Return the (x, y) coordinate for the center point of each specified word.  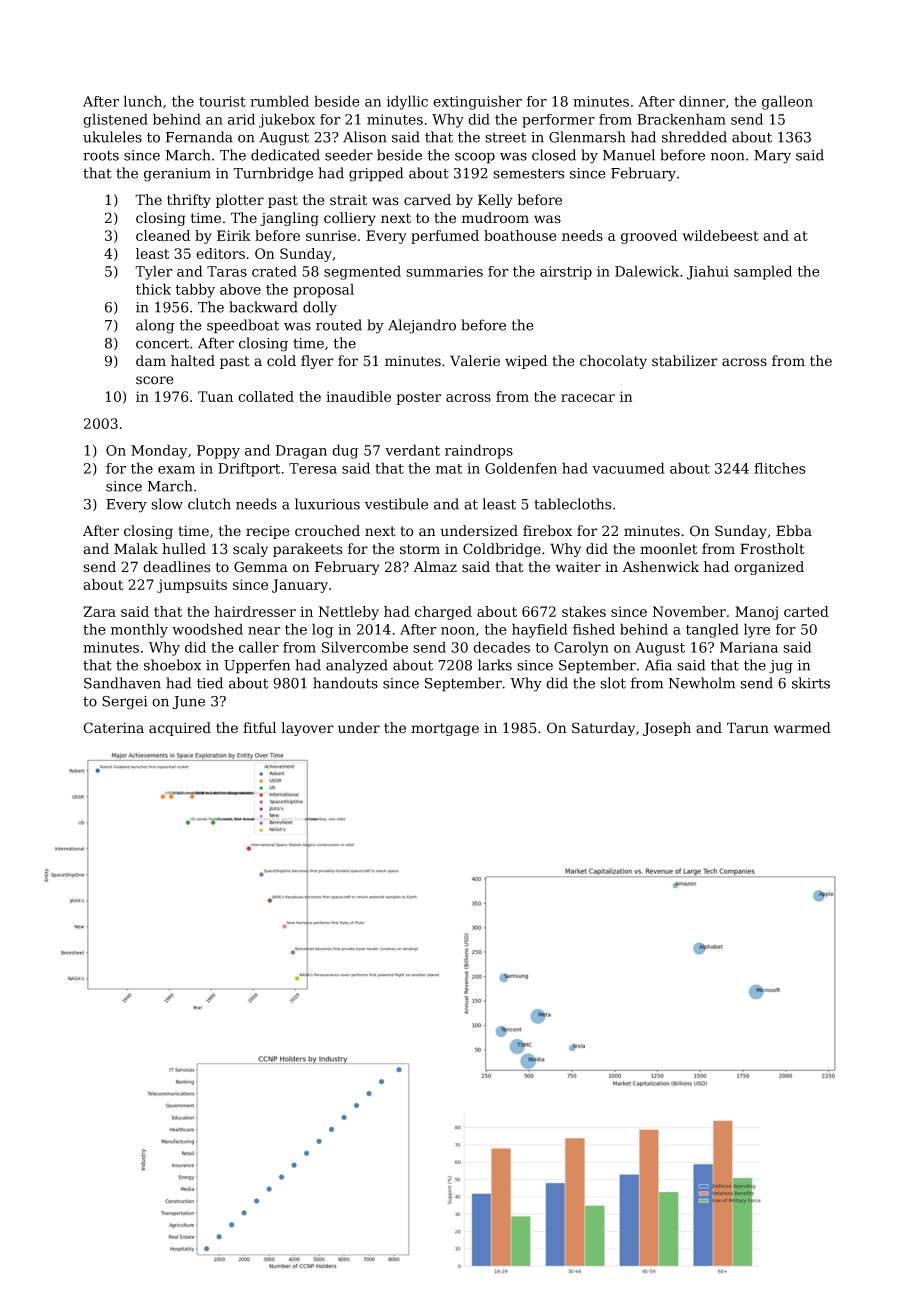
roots (101, 155)
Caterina (113, 728)
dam (151, 361)
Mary (772, 157)
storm (420, 549)
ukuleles (112, 137)
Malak (136, 549)
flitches (780, 468)
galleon (787, 102)
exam (176, 470)
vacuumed (628, 468)
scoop (475, 158)
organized (769, 568)
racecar (588, 398)
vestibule (396, 504)
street (505, 138)
